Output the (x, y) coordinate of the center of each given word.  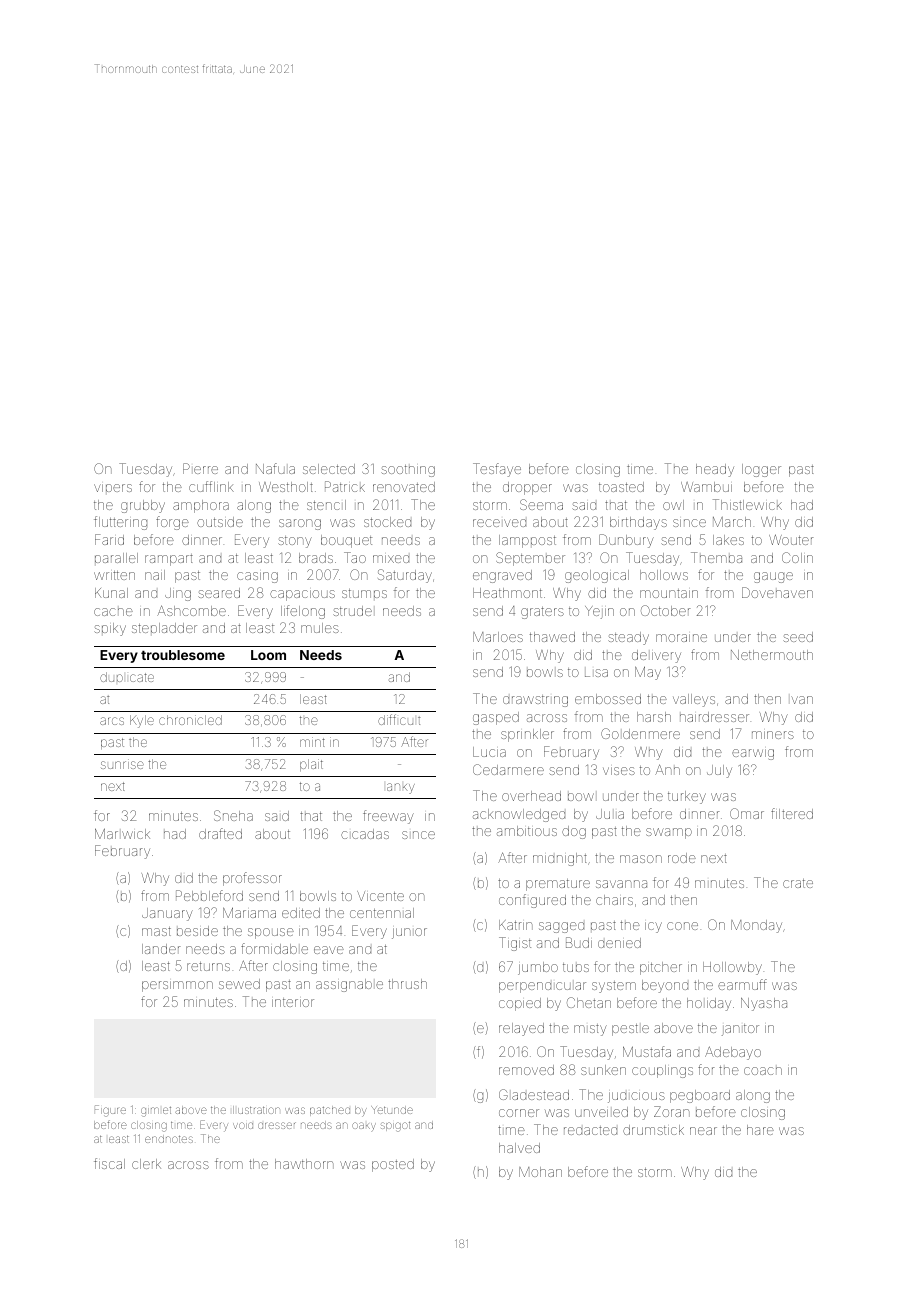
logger (761, 470)
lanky (401, 788)
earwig (753, 754)
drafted (220, 833)
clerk (146, 1164)
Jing (178, 594)
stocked (387, 522)
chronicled (190, 720)
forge (172, 523)
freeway (388, 817)
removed (526, 1070)
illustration (256, 1110)
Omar (747, 813)
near (703, 1131)
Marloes (498, 637)
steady (628, 638)
